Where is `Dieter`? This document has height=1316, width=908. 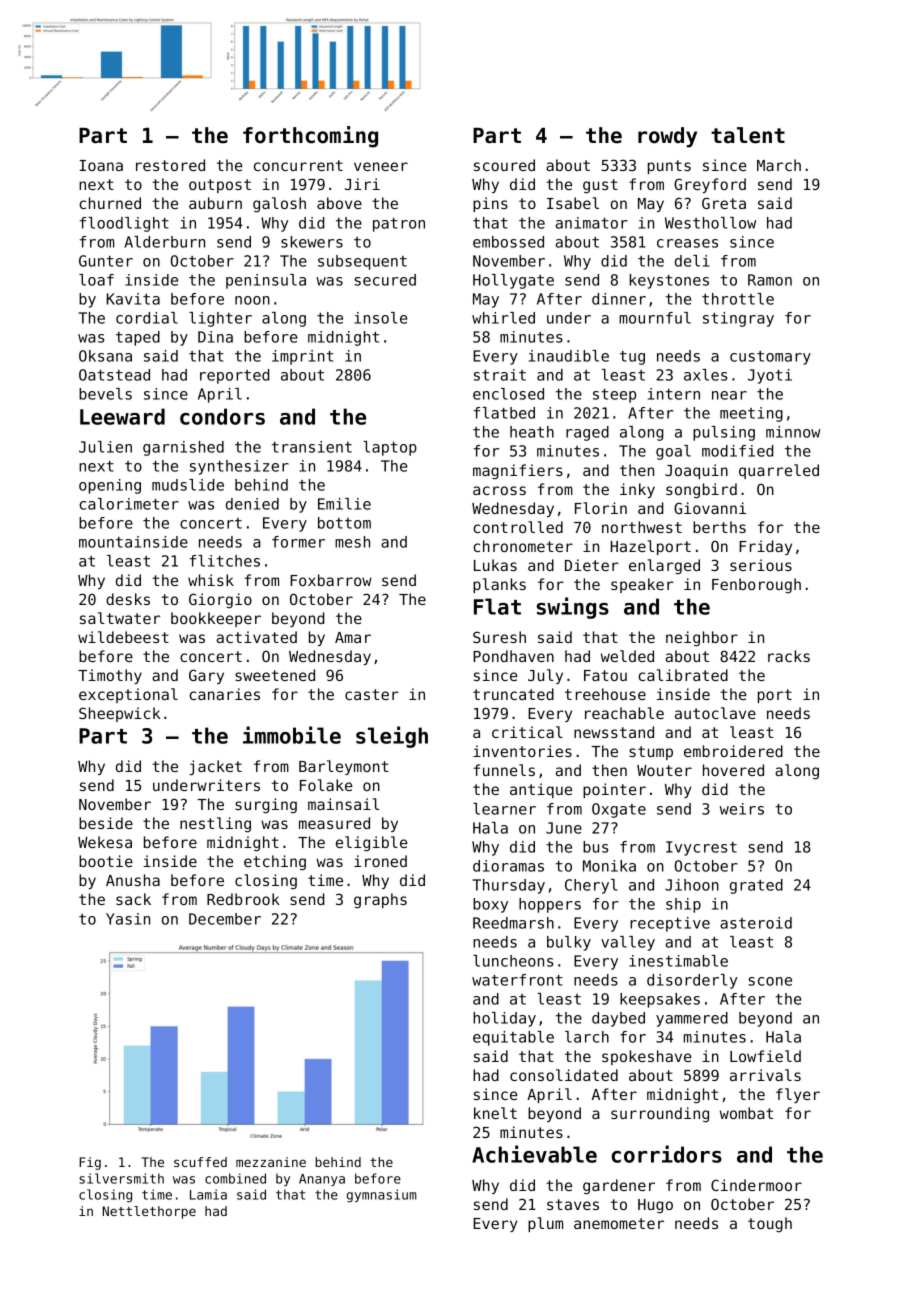
Dieter is located at coordinates (592, 565).
